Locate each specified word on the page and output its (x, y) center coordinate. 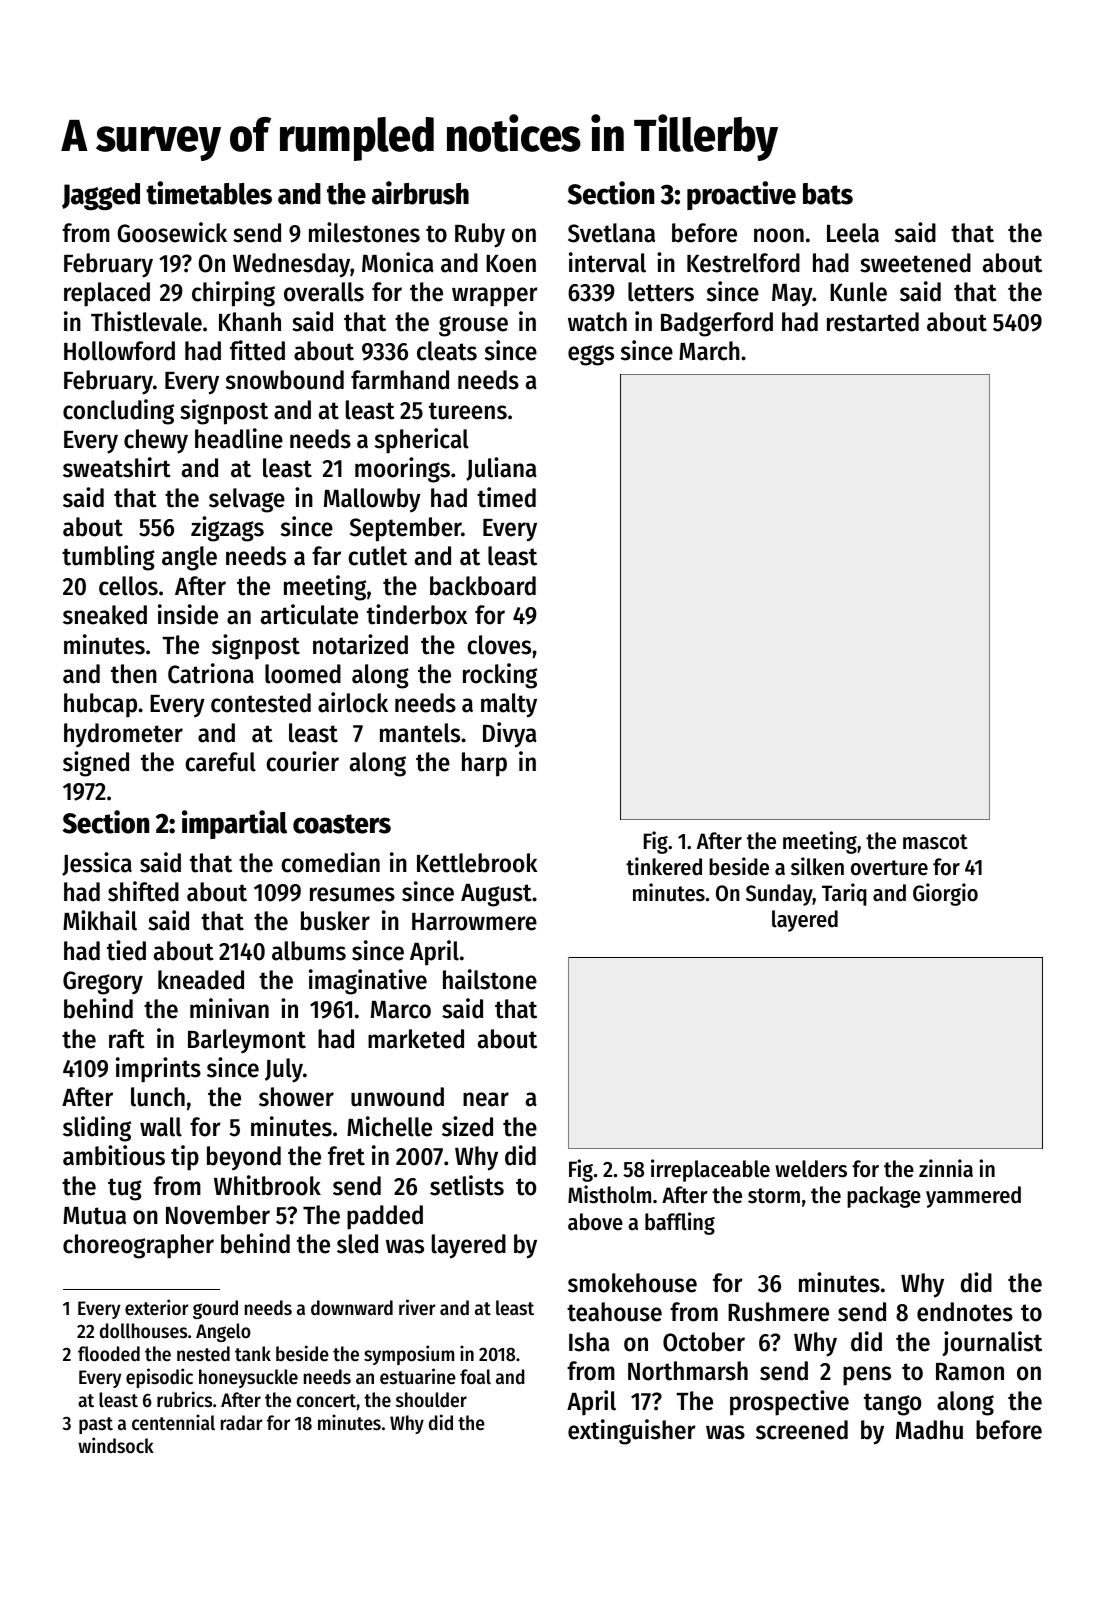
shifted (143, 891)
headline (239, 438)
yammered (973, 1197)
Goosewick (172, 232)
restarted (873, 322)
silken (817, 866)
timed (506, 497)
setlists (467, 1185)
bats (828, 194)
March (709, 351)
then (134, 674)
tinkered (664, 866)
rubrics (184, 1399)
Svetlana (611, 233)
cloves (499, 645)
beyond (244, 1158)
